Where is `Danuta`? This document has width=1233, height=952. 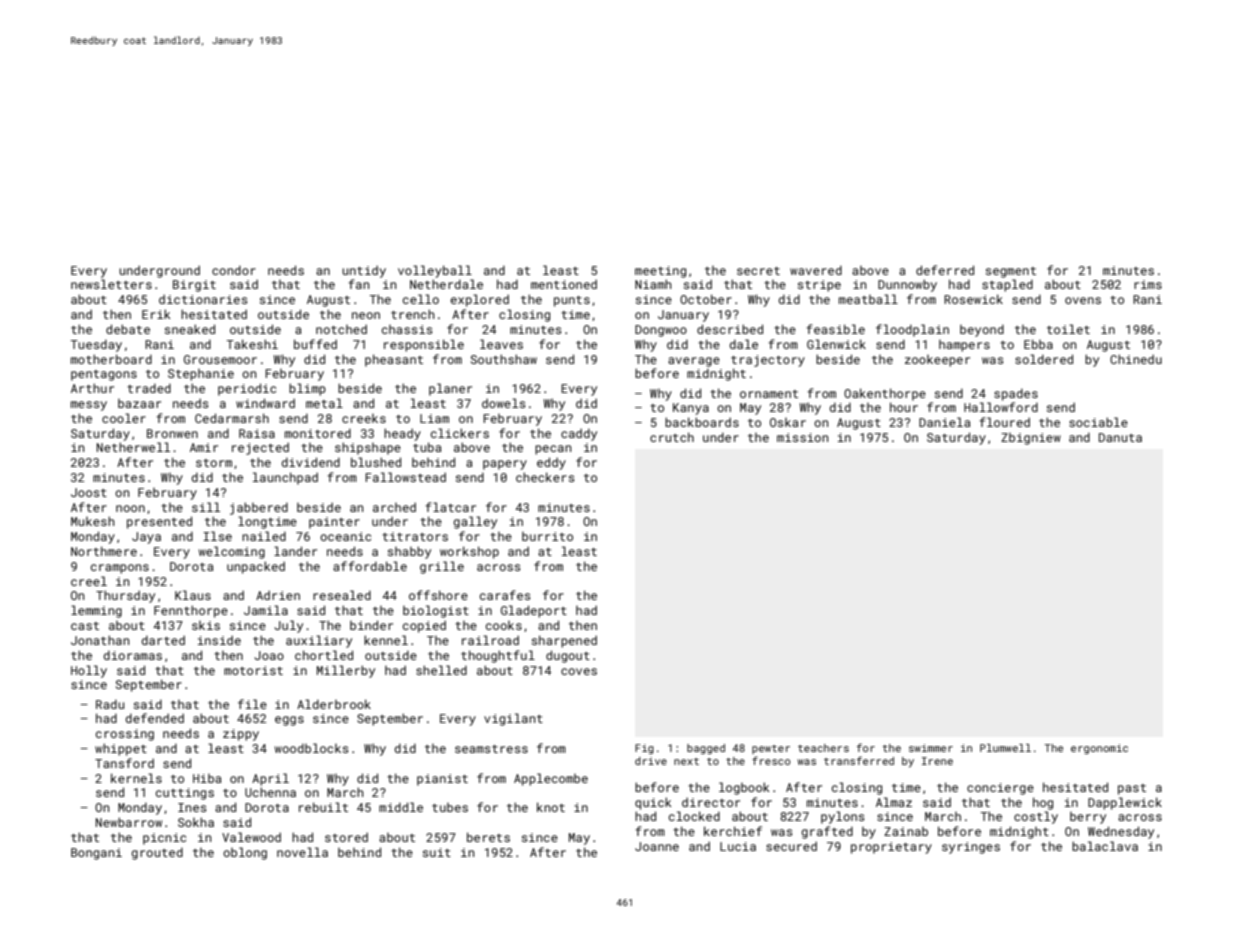
Danuta is located at coordinates (1120, 437).
